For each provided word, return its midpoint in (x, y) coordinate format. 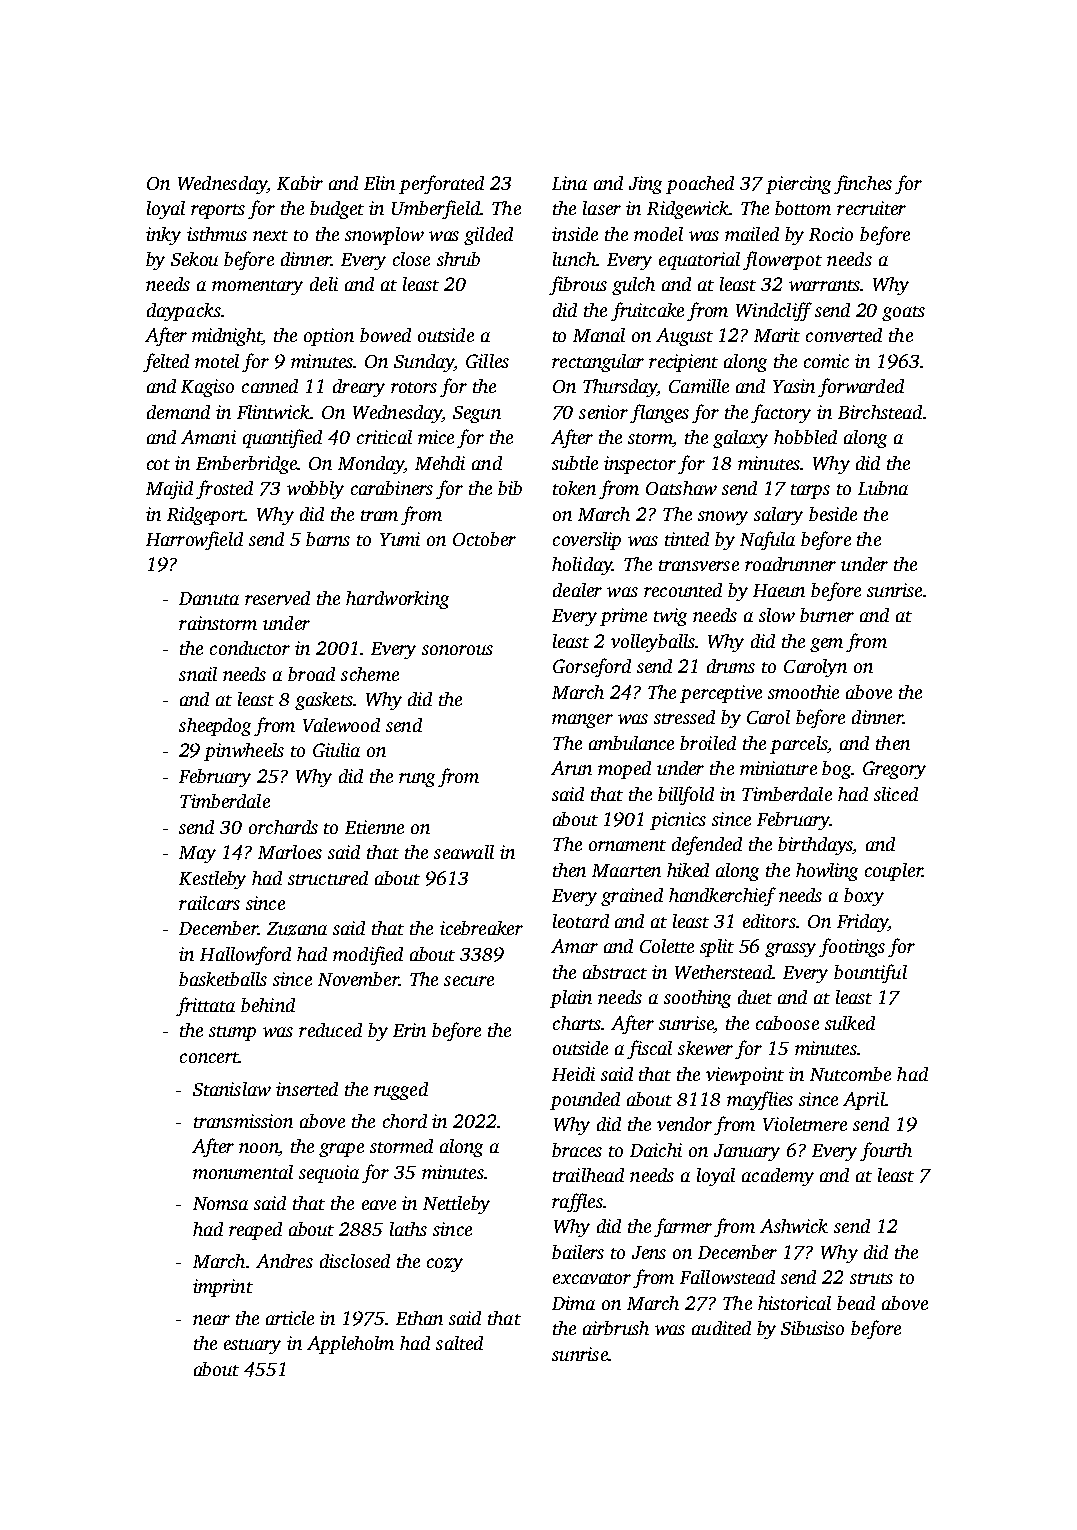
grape (341, 1150)
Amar (574, 946)
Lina (569, 183)
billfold (686, 795)
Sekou (194, 259)
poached (700, 185)
